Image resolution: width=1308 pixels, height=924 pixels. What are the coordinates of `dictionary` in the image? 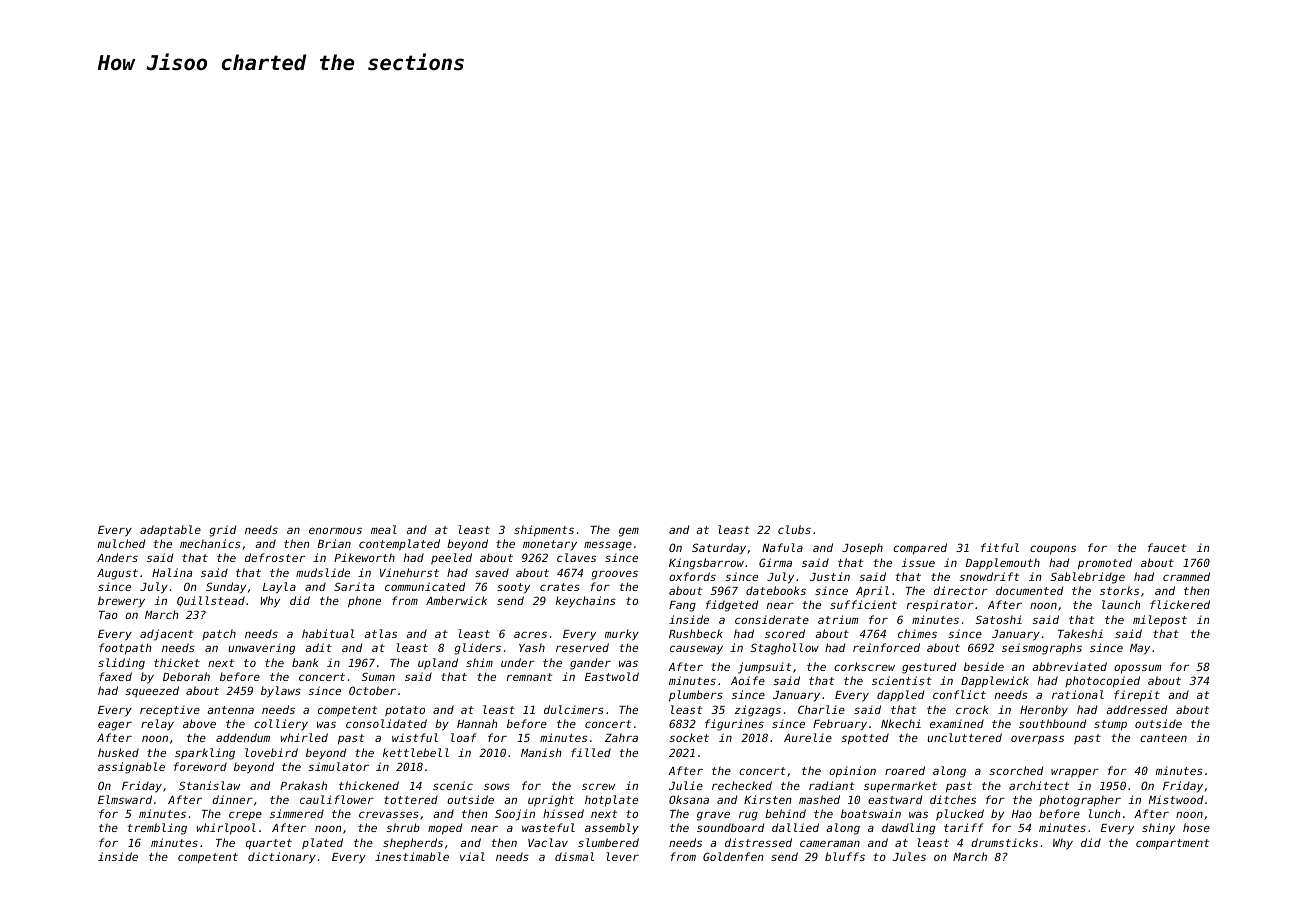 It's located at (282, 858).
